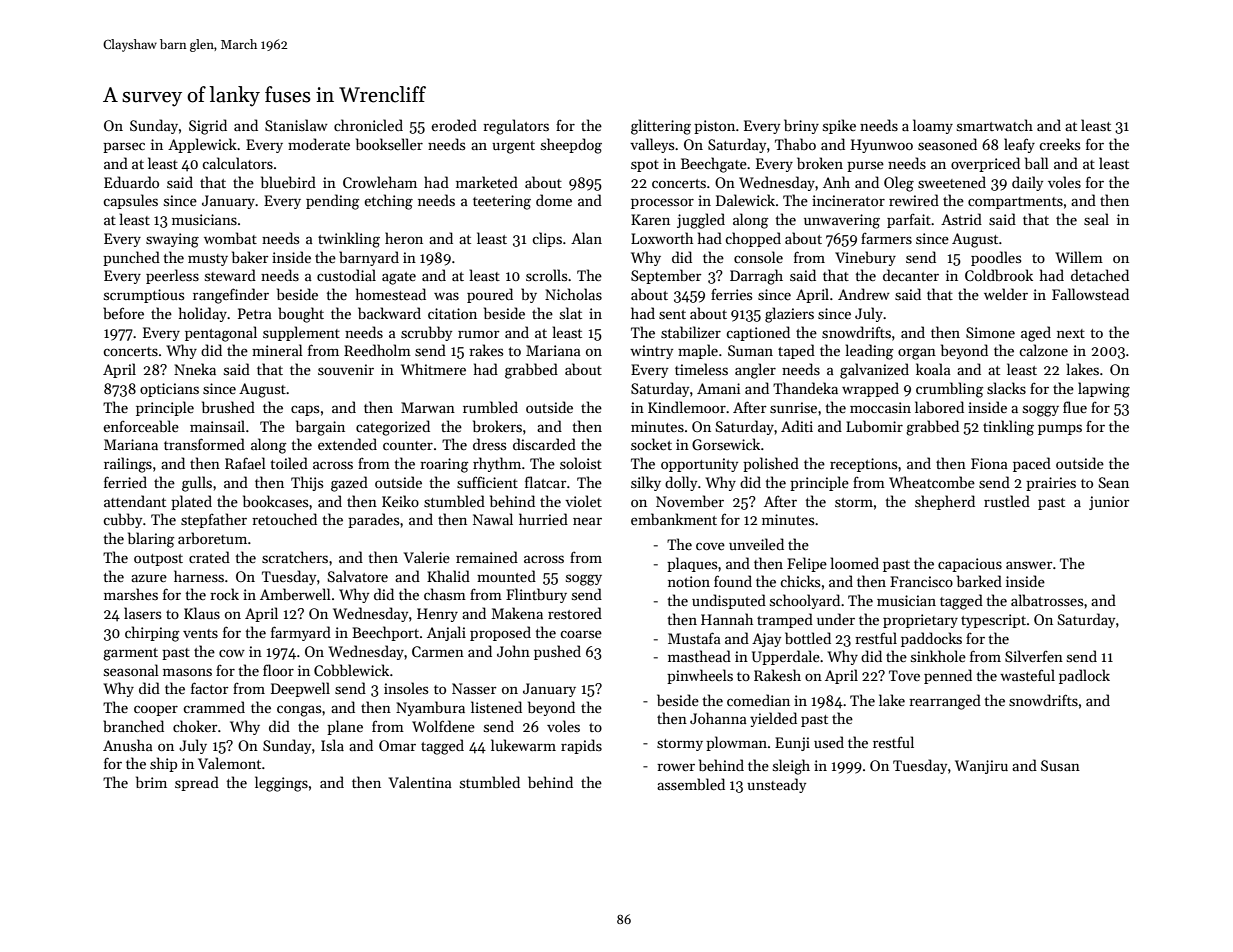 The height and width of the screenshot is (952, 1233). Describe the element at coordinates (1047, 600) in the screenshot. I see `albatrosses` at that location.
